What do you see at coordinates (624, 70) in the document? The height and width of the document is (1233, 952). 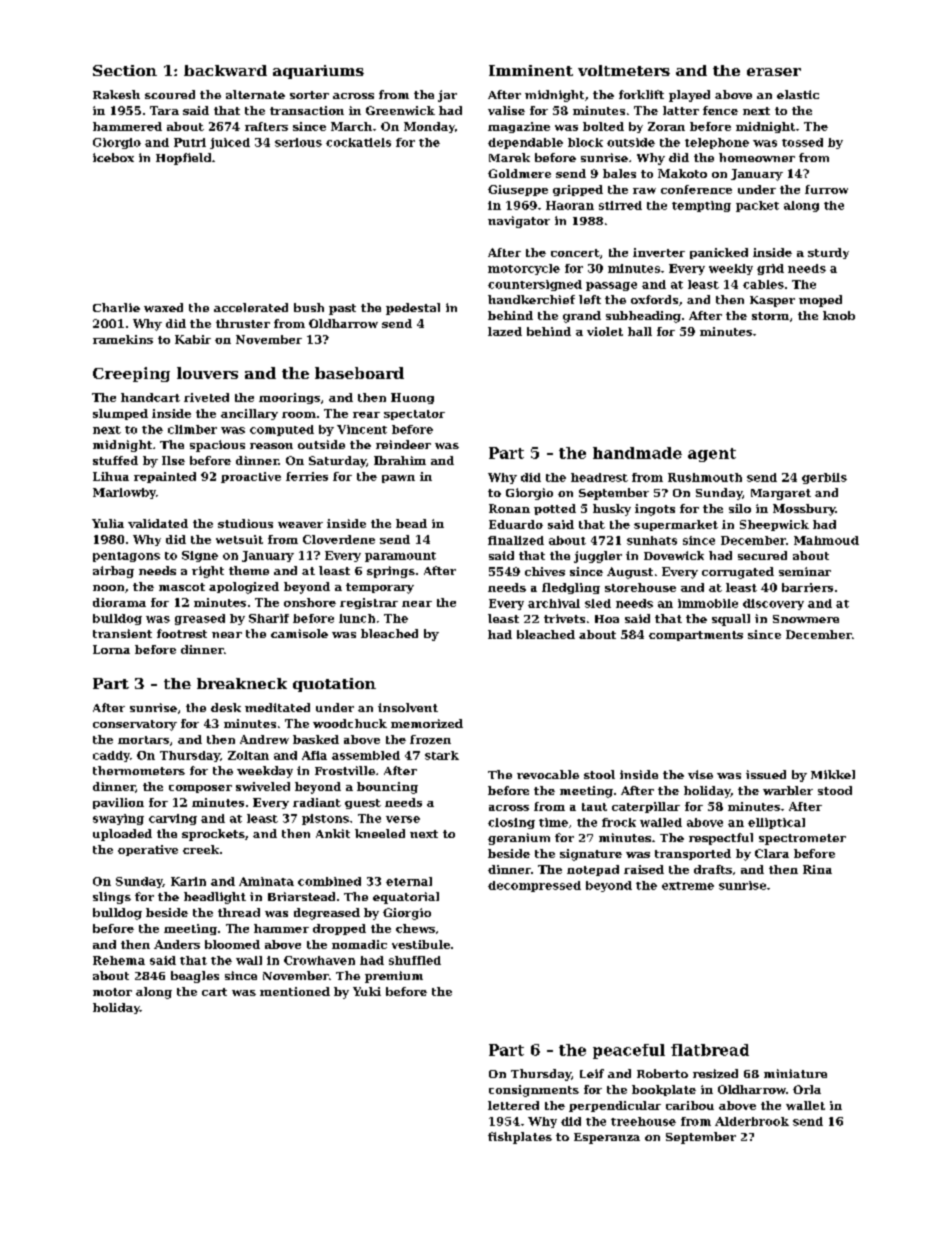 I see `voltmeters` at bounding box center [624, 70].
